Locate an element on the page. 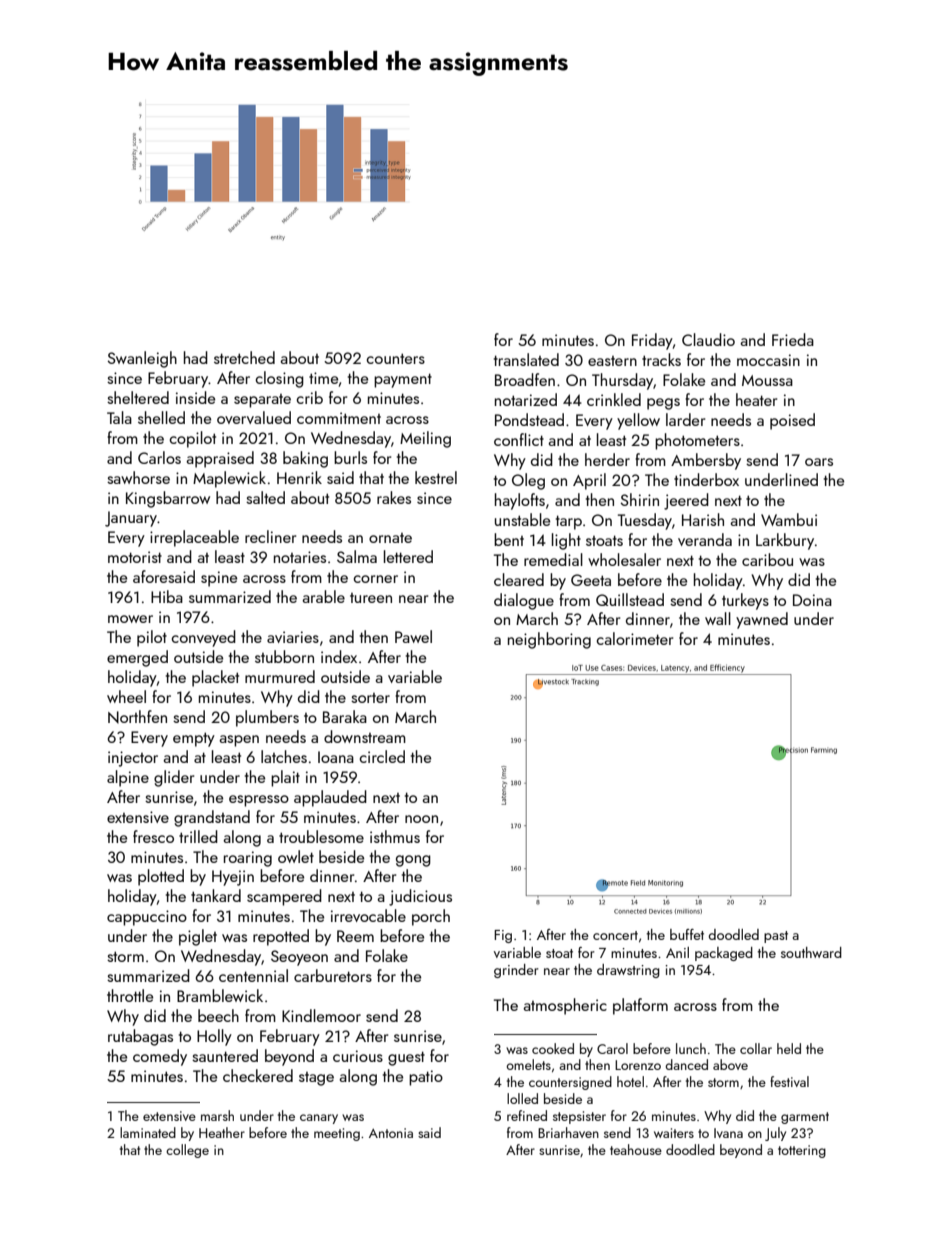 The width and height of the image is (952, 1233). Claudio is located at coordinates (708, 339).
